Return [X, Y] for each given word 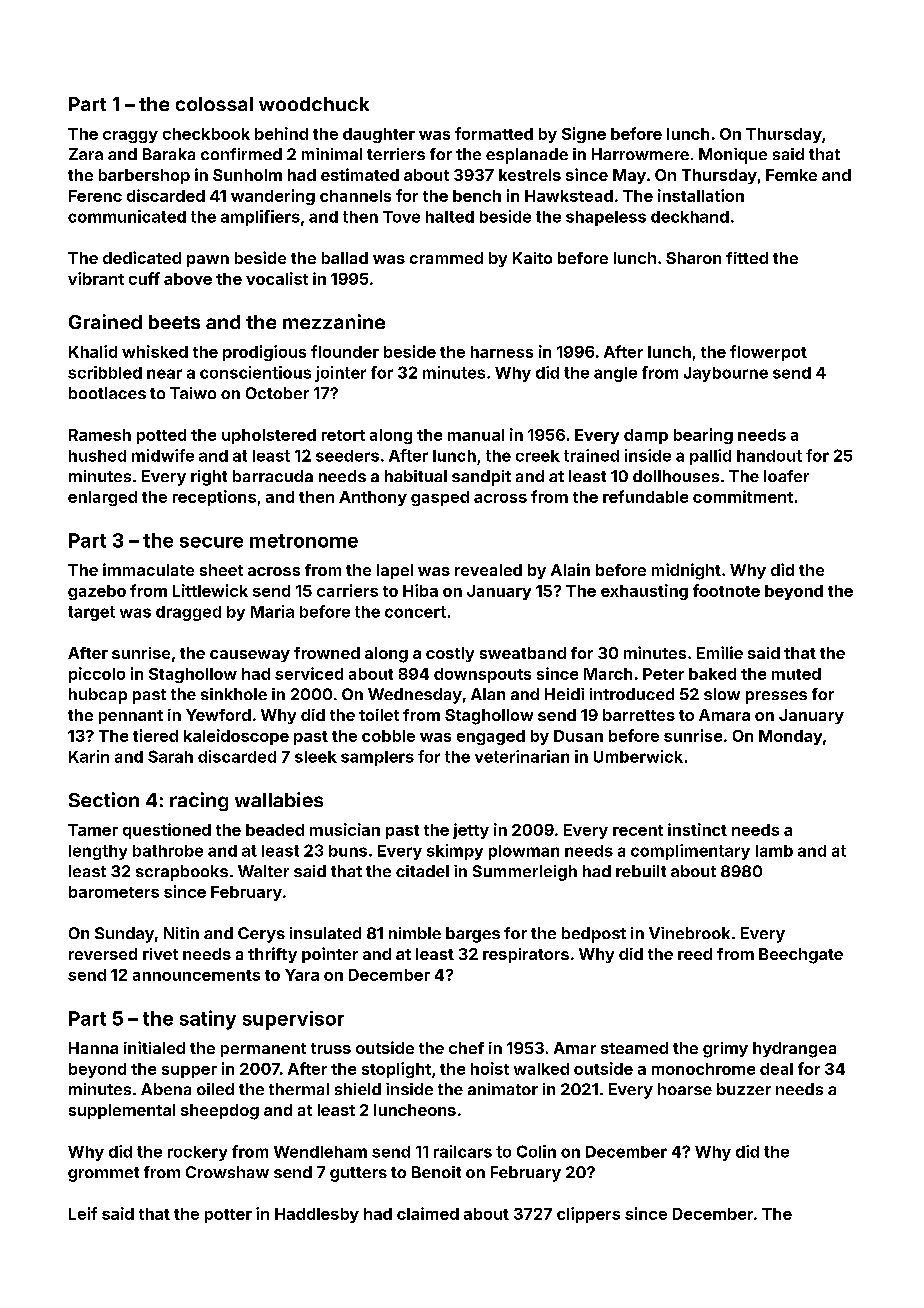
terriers [396, 154]
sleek [316, 757]
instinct [697, 829]
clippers [588, 1215]
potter [228, 1216]
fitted [747, 258]
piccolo [97, 675]
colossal [214, 104]
